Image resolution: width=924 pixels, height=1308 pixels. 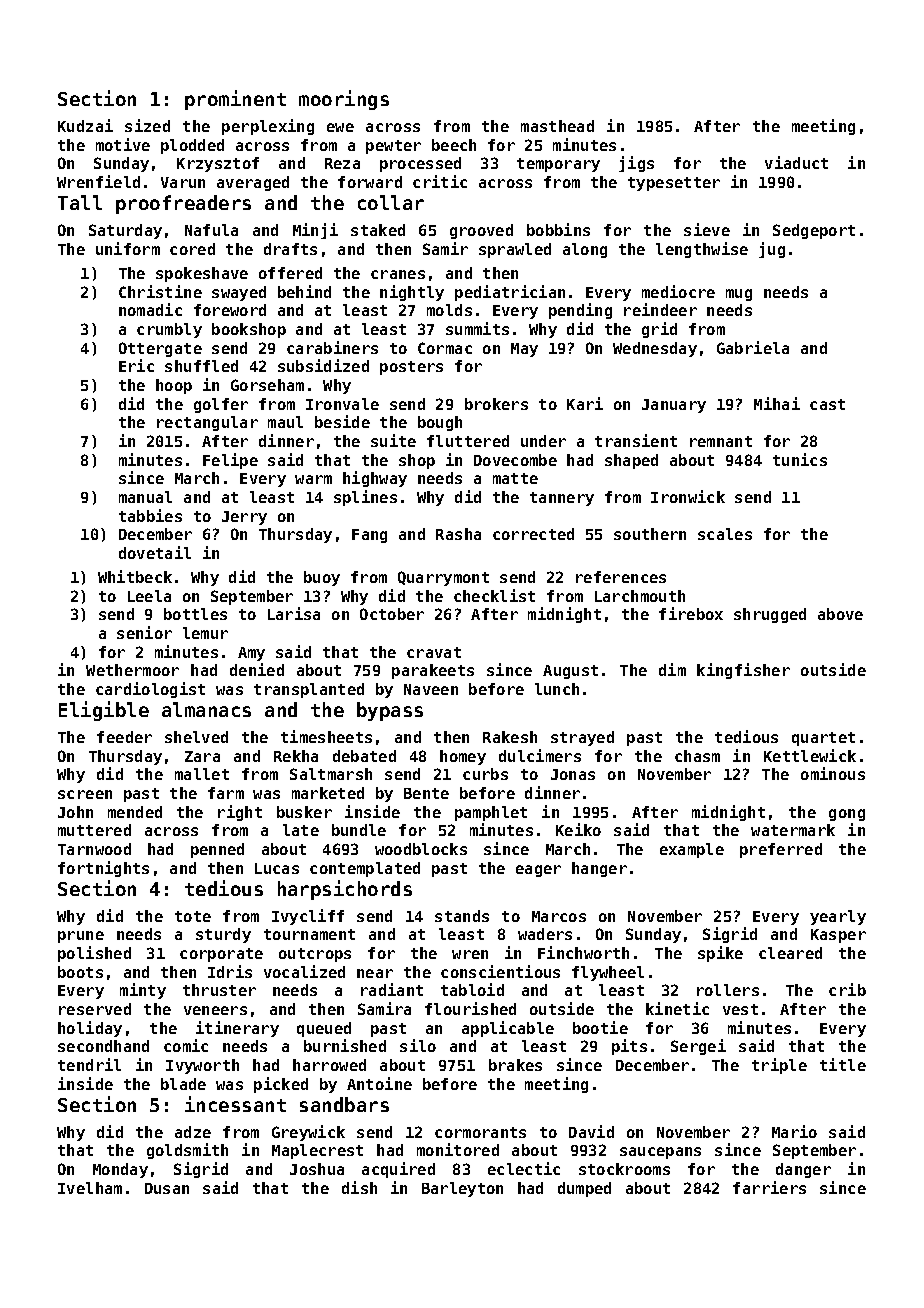 I want to click on almanacs, so click(x=206, y=709).
